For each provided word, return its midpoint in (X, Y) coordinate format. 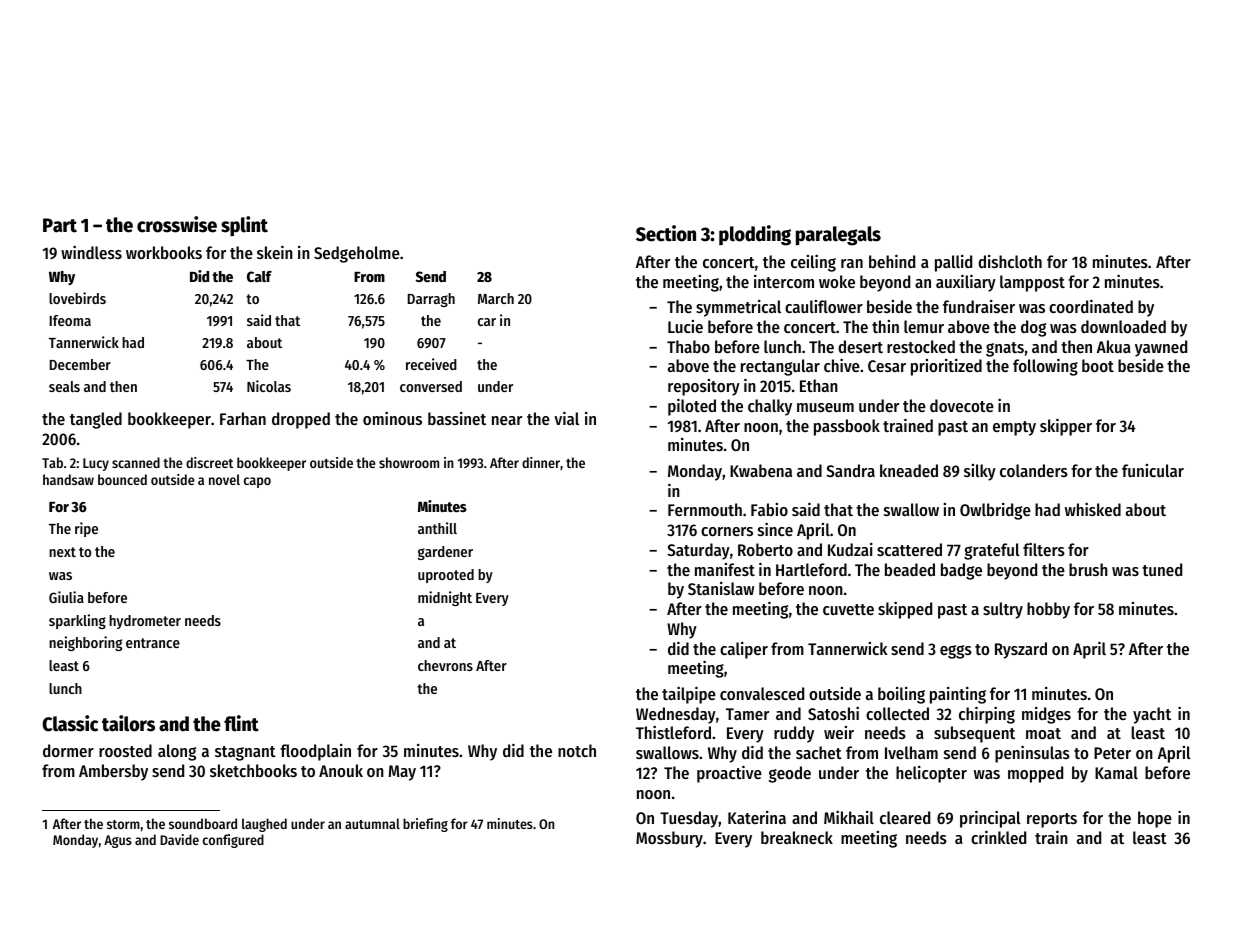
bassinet (457, 418)
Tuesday (689, 819)
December (80, 364)
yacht (1152, 715)
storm (123, 824)
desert (860, 346)
